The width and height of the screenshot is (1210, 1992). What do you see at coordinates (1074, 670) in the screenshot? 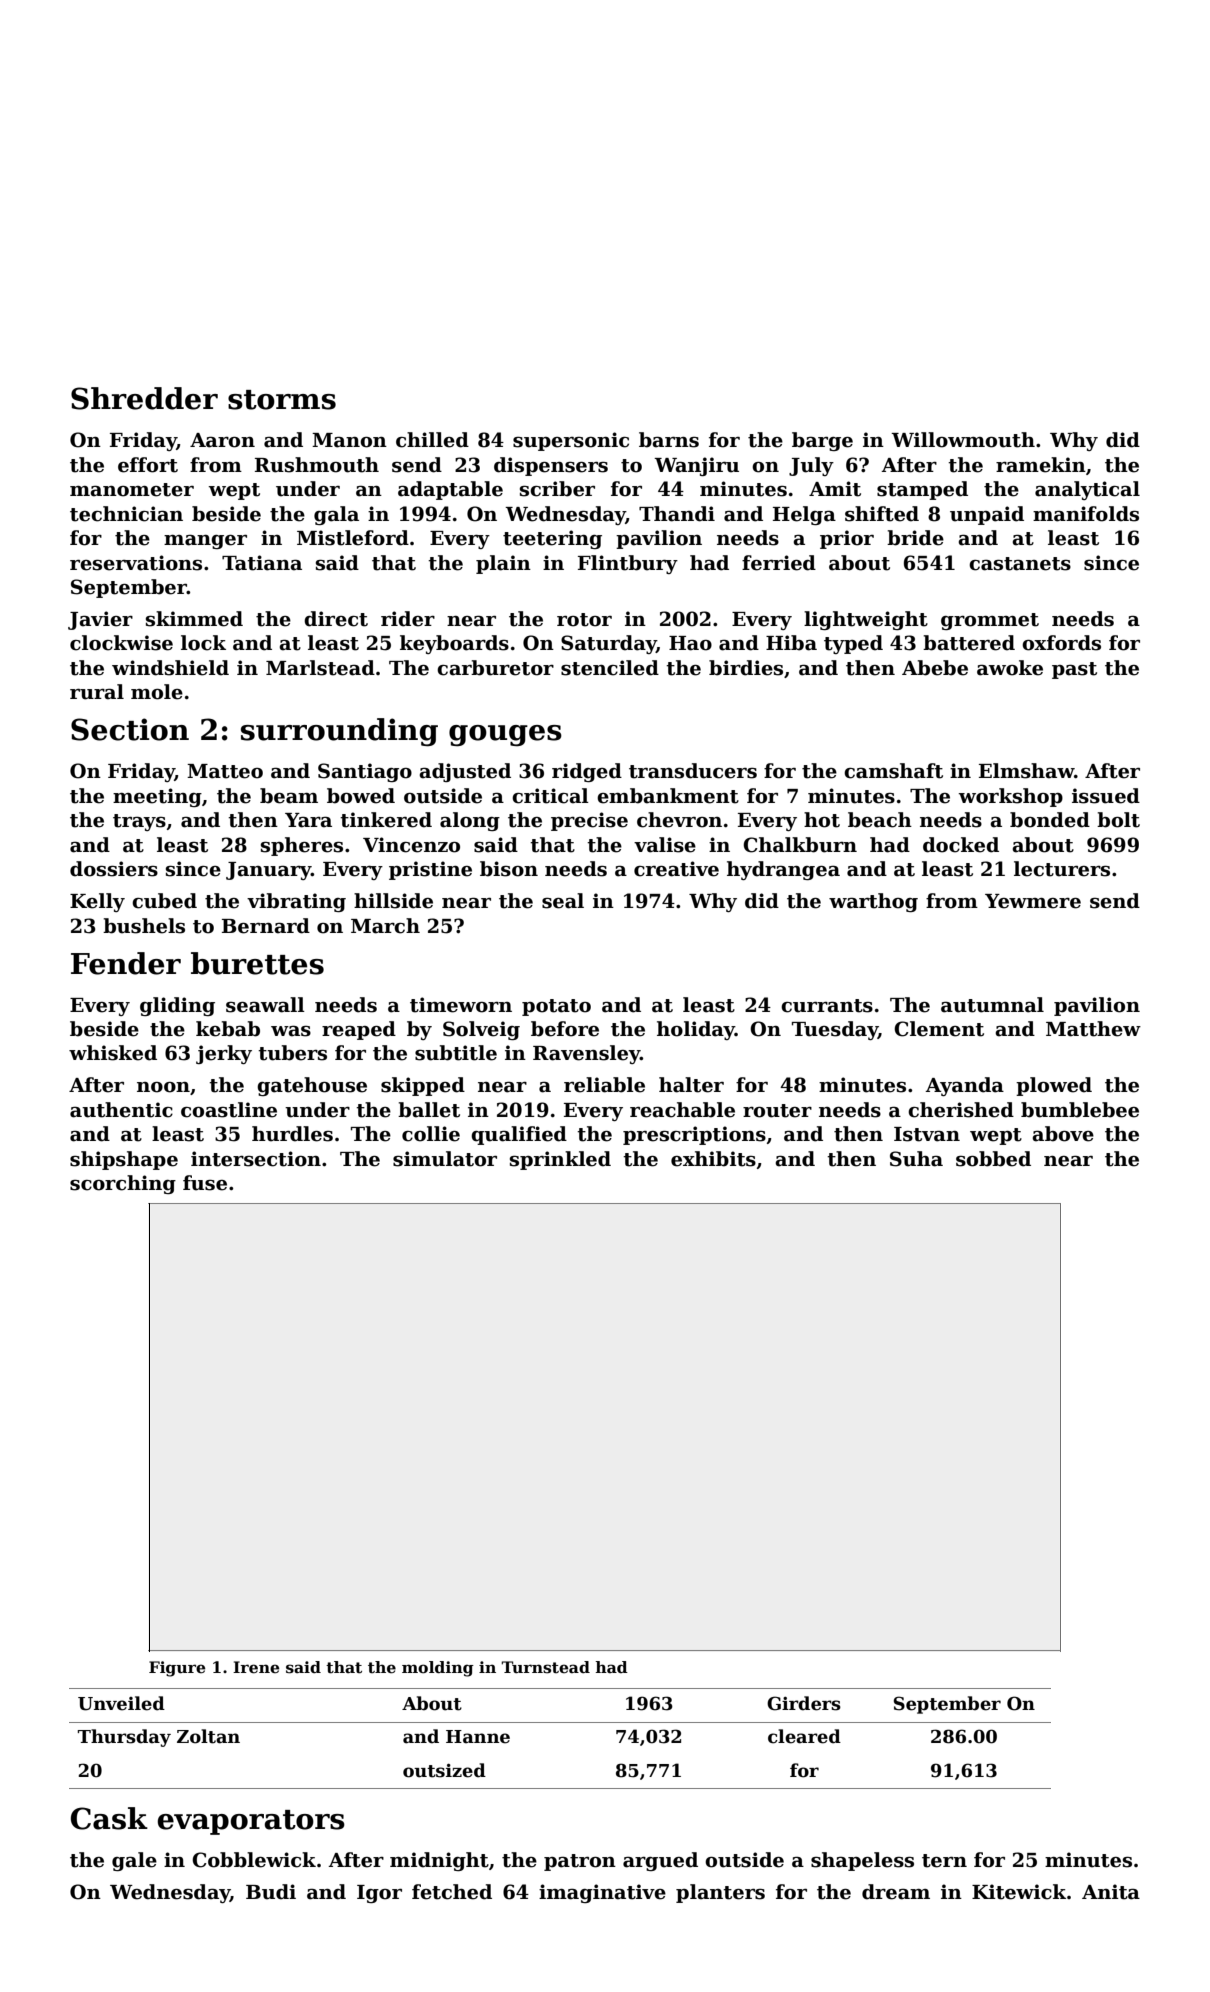
I see `past` at bounding box center [1074, 670].
